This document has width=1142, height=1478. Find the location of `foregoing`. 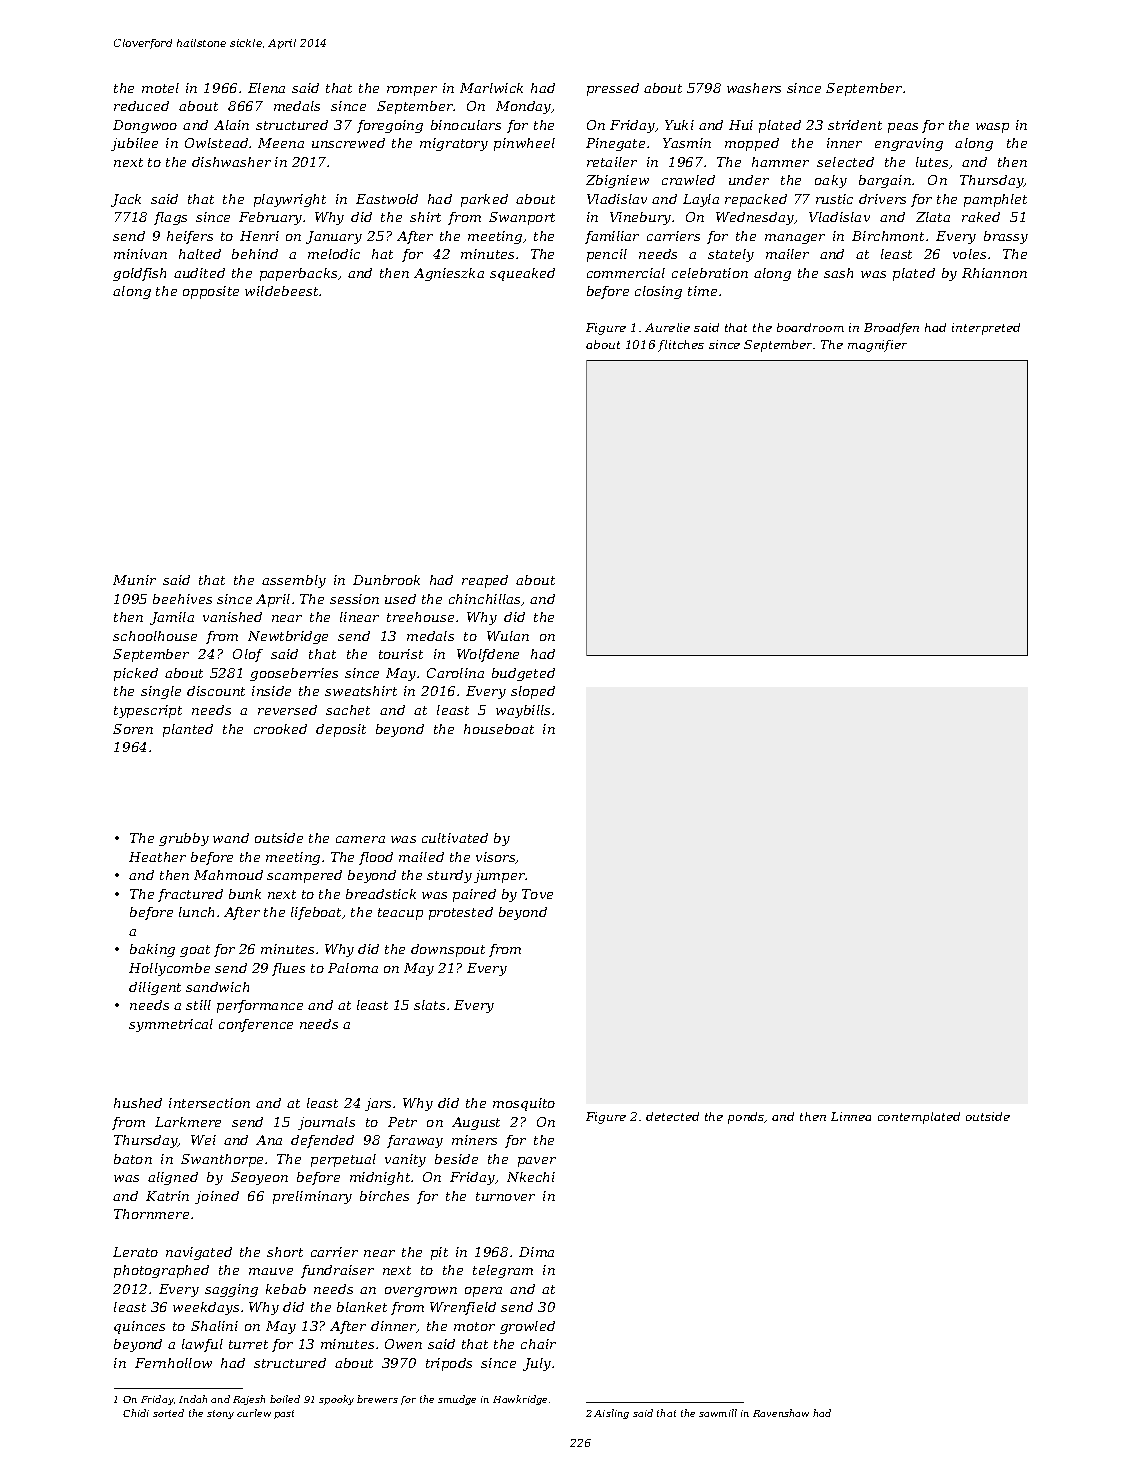

foregoing is located at coordinates (390, 126).
